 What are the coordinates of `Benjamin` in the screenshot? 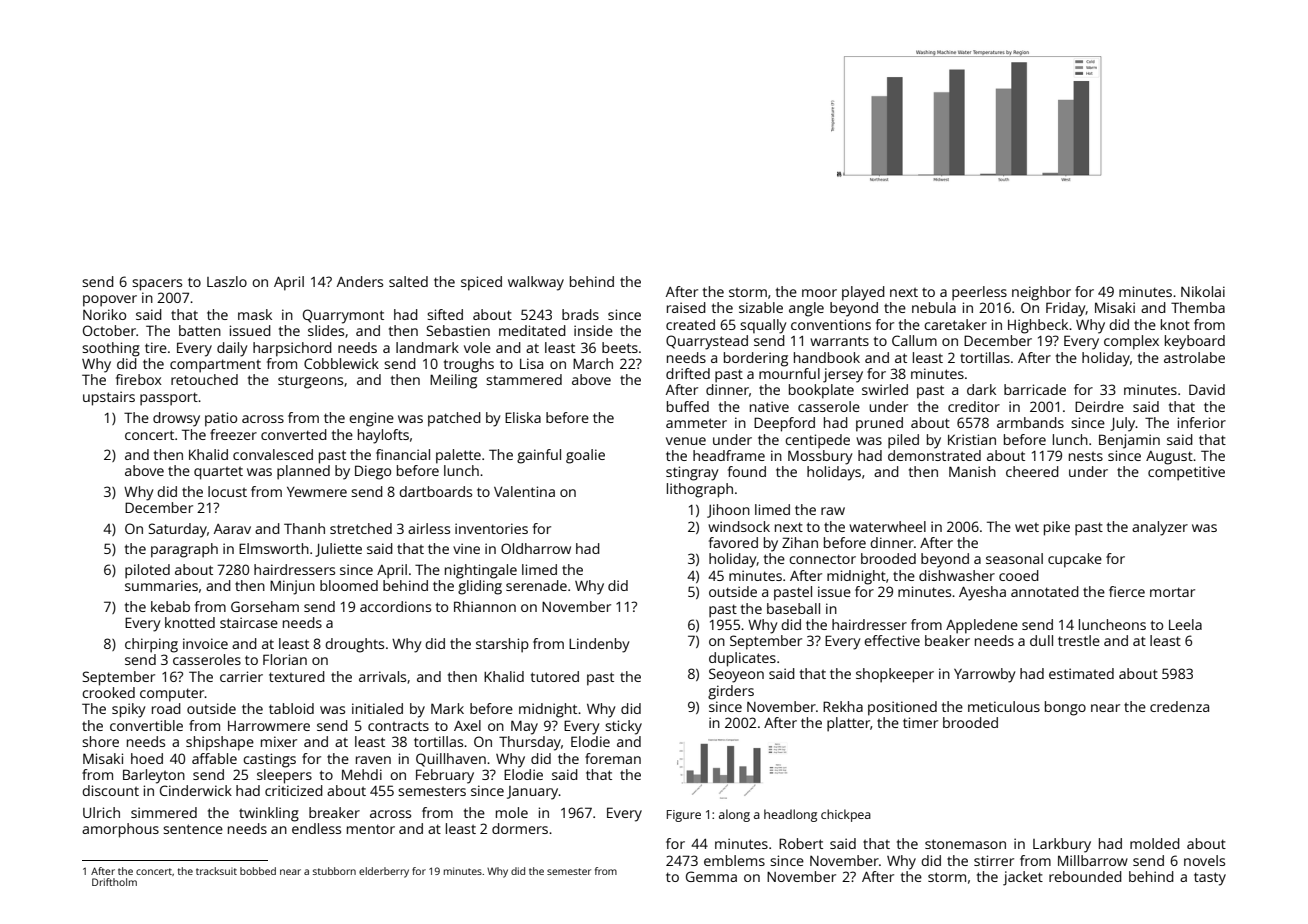 It's located at (1129, 441).
